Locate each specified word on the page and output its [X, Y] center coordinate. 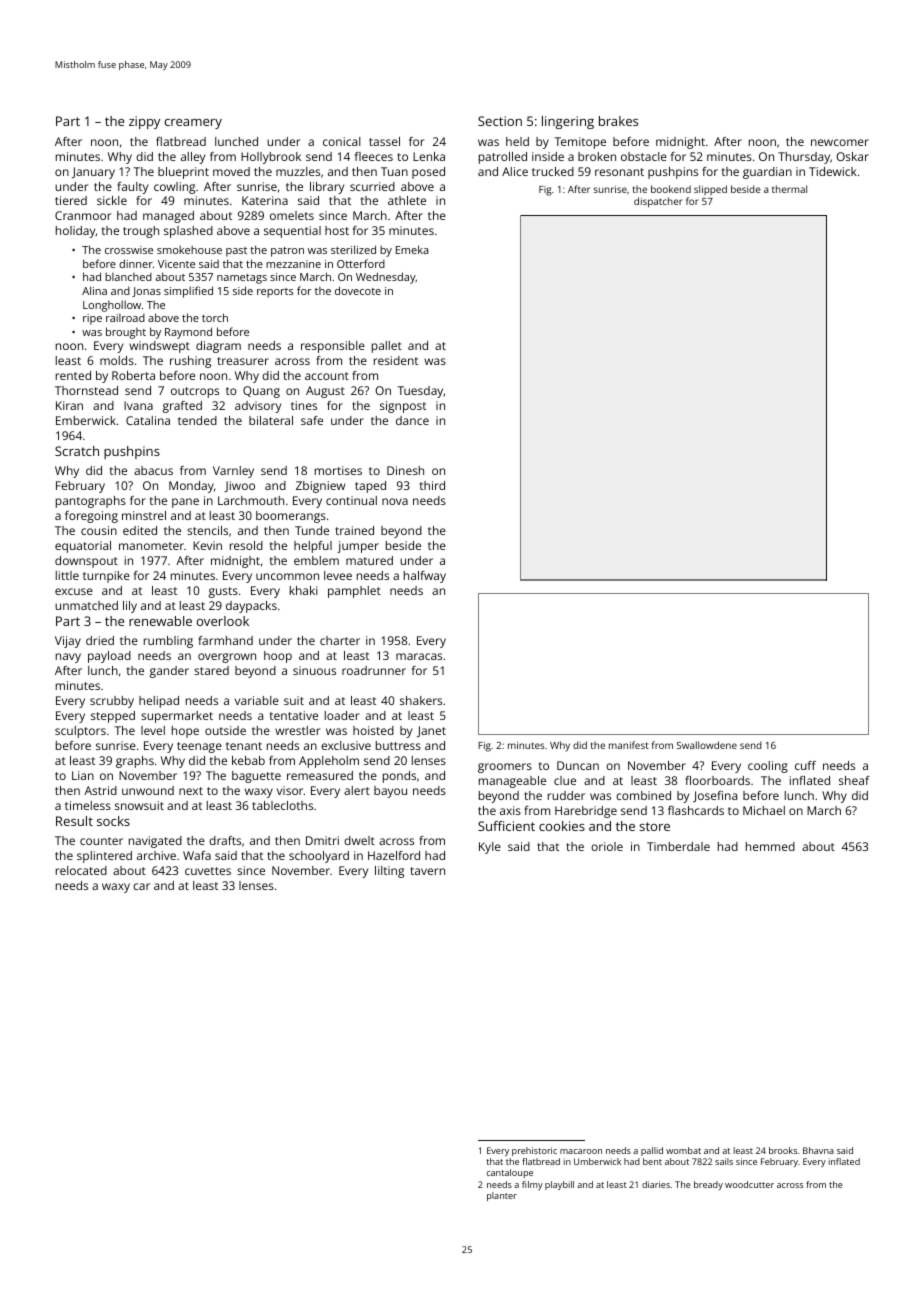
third [432, 485]
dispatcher [658, 202]
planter [502, 1196]
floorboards [717, 780]
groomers [505, 768]
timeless [88, 805]
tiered [71, 200]
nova [395, 501]
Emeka [412, 249]
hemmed [770, 846]
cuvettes [208, 871]
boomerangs [291, 517]
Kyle [490, 848]
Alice [515, 171]
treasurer [243, 361]
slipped [710, 190]
